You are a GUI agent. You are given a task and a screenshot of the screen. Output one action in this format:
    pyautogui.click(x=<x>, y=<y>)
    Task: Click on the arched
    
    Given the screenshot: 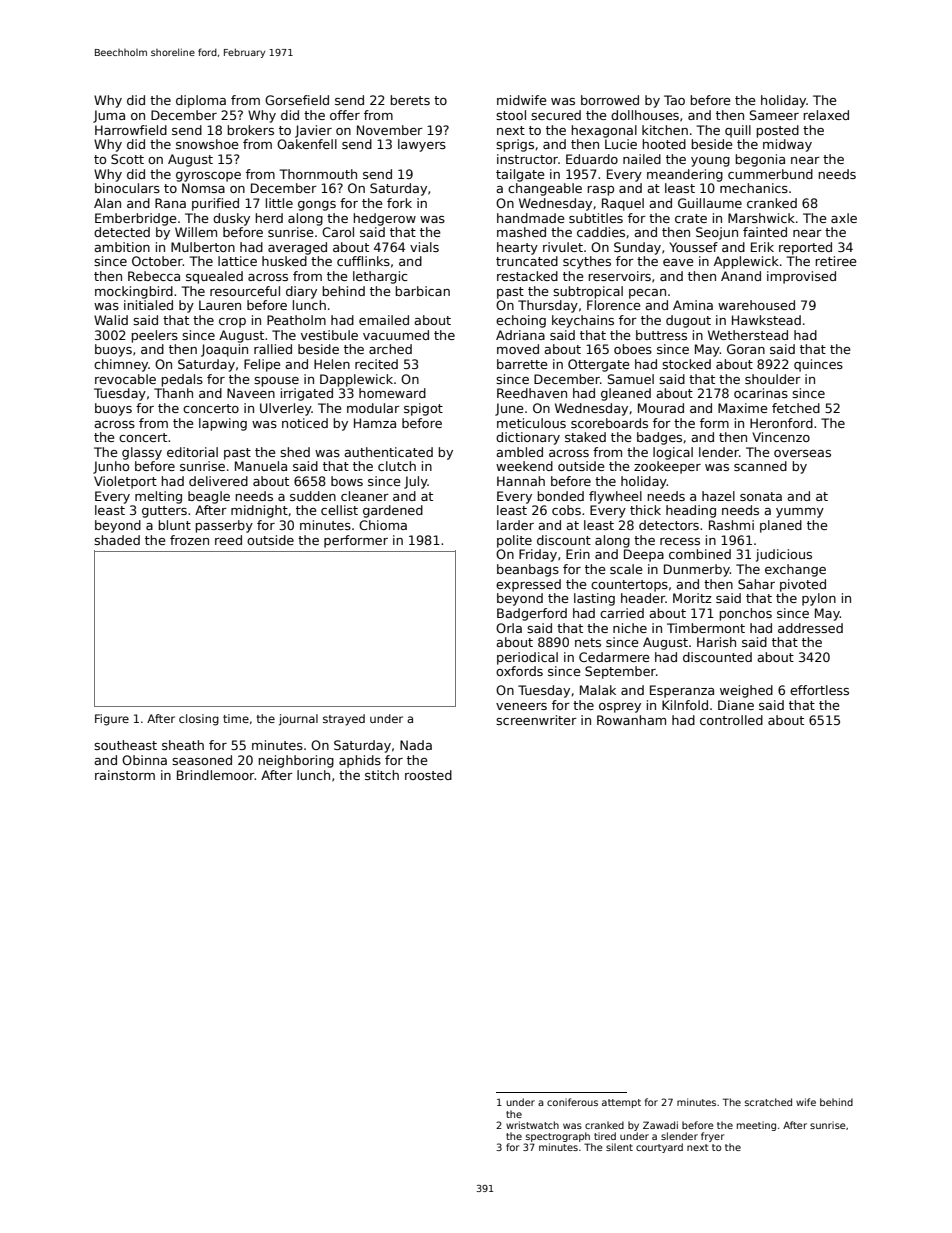 What is the action you would take?
    pyautogui.click(x=390, y=349)
